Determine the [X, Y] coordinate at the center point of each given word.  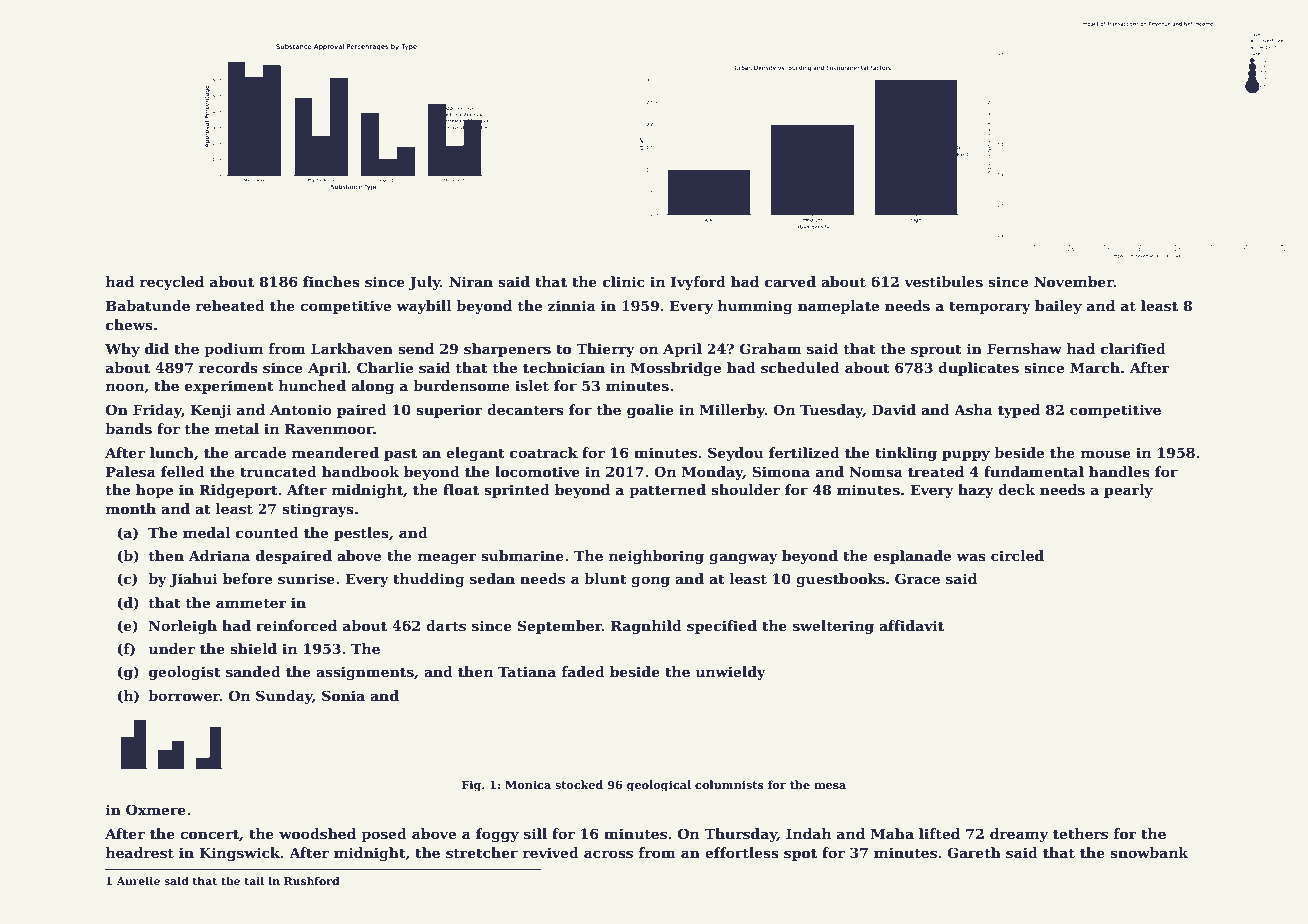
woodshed [317, 833]
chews [129, 324]
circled [1017, 555]
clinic [624, 281]
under [171, 648]
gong [650, 581]
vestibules [943, 281]
